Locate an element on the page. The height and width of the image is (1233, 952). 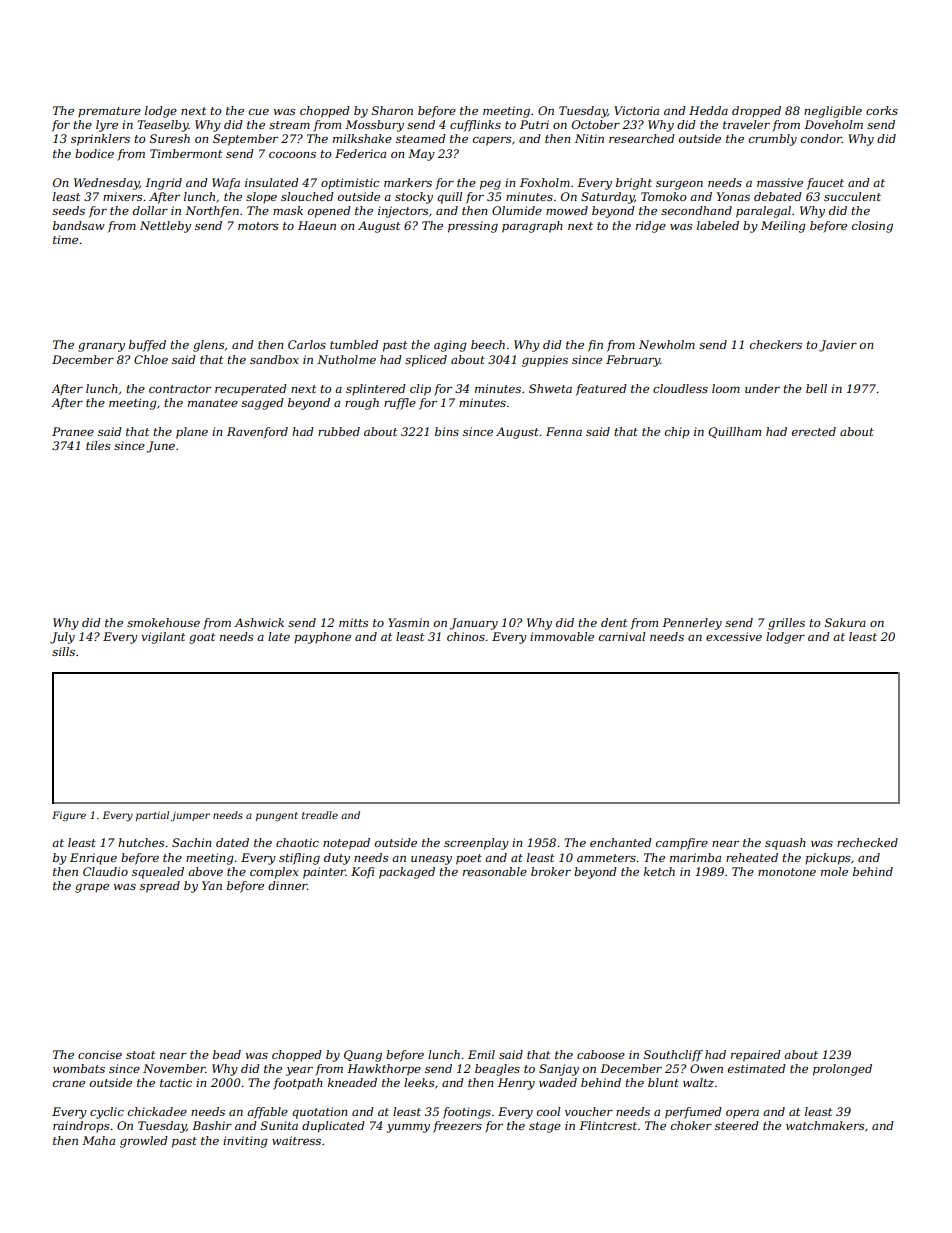
June is located at coordinates (160, 447).
